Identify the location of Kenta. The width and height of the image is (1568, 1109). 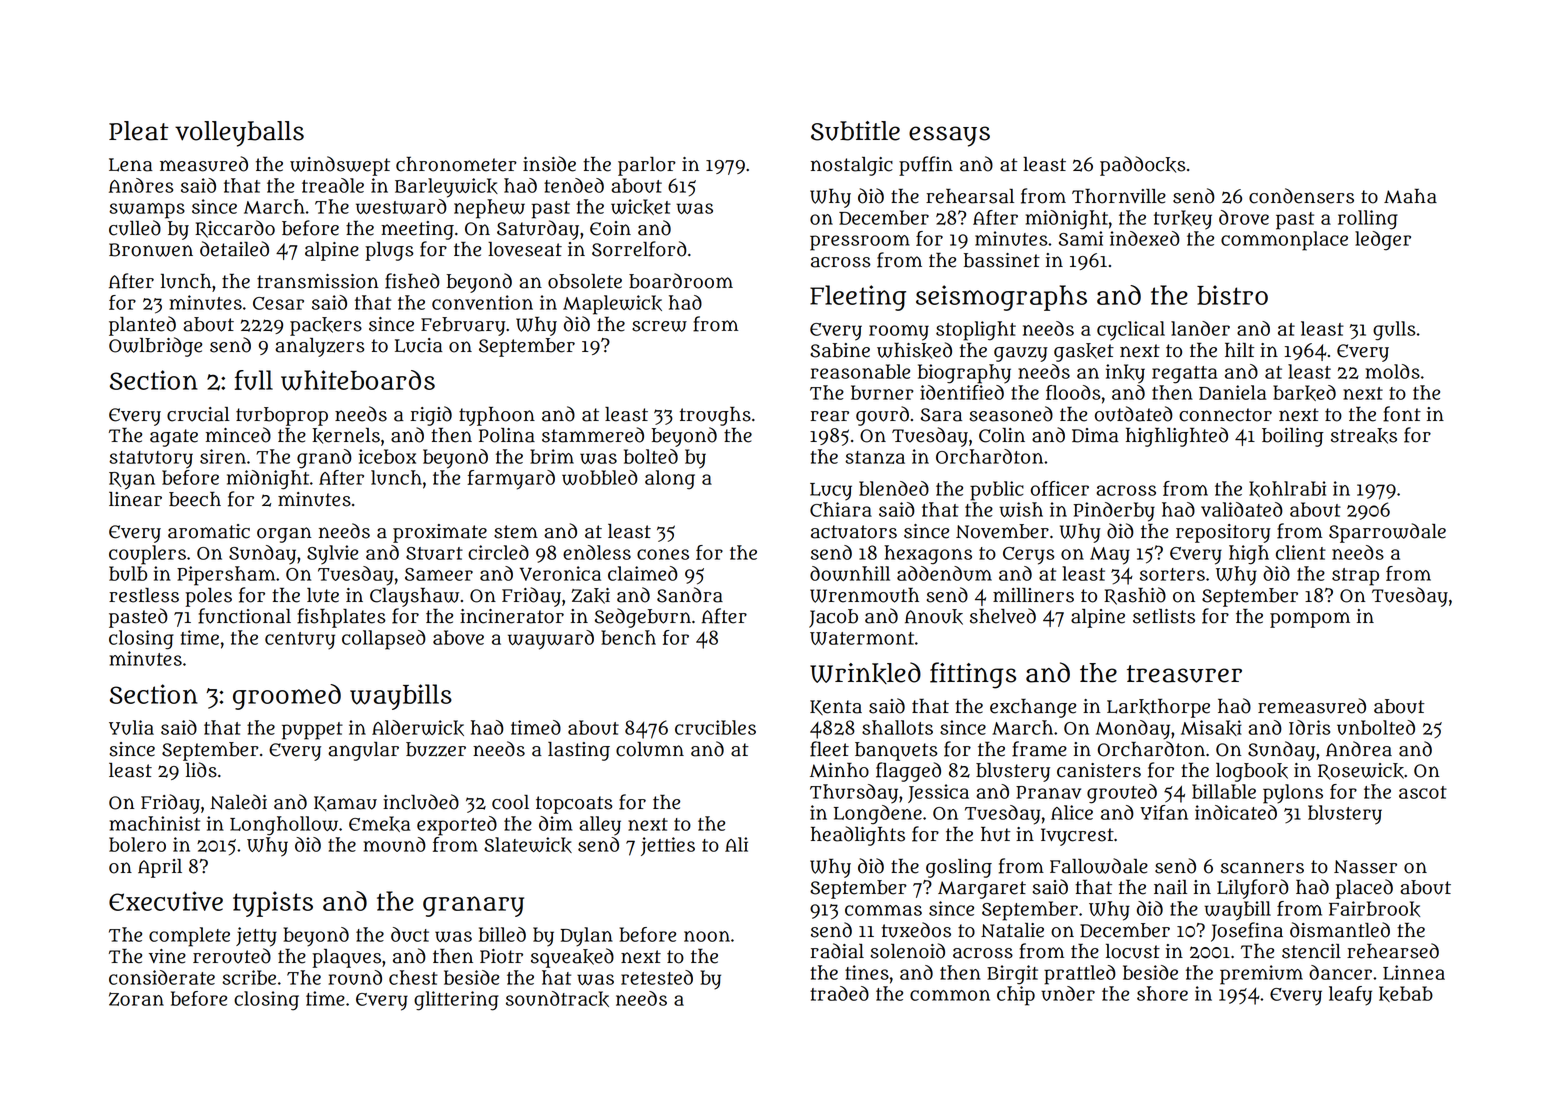
(836, 707).
